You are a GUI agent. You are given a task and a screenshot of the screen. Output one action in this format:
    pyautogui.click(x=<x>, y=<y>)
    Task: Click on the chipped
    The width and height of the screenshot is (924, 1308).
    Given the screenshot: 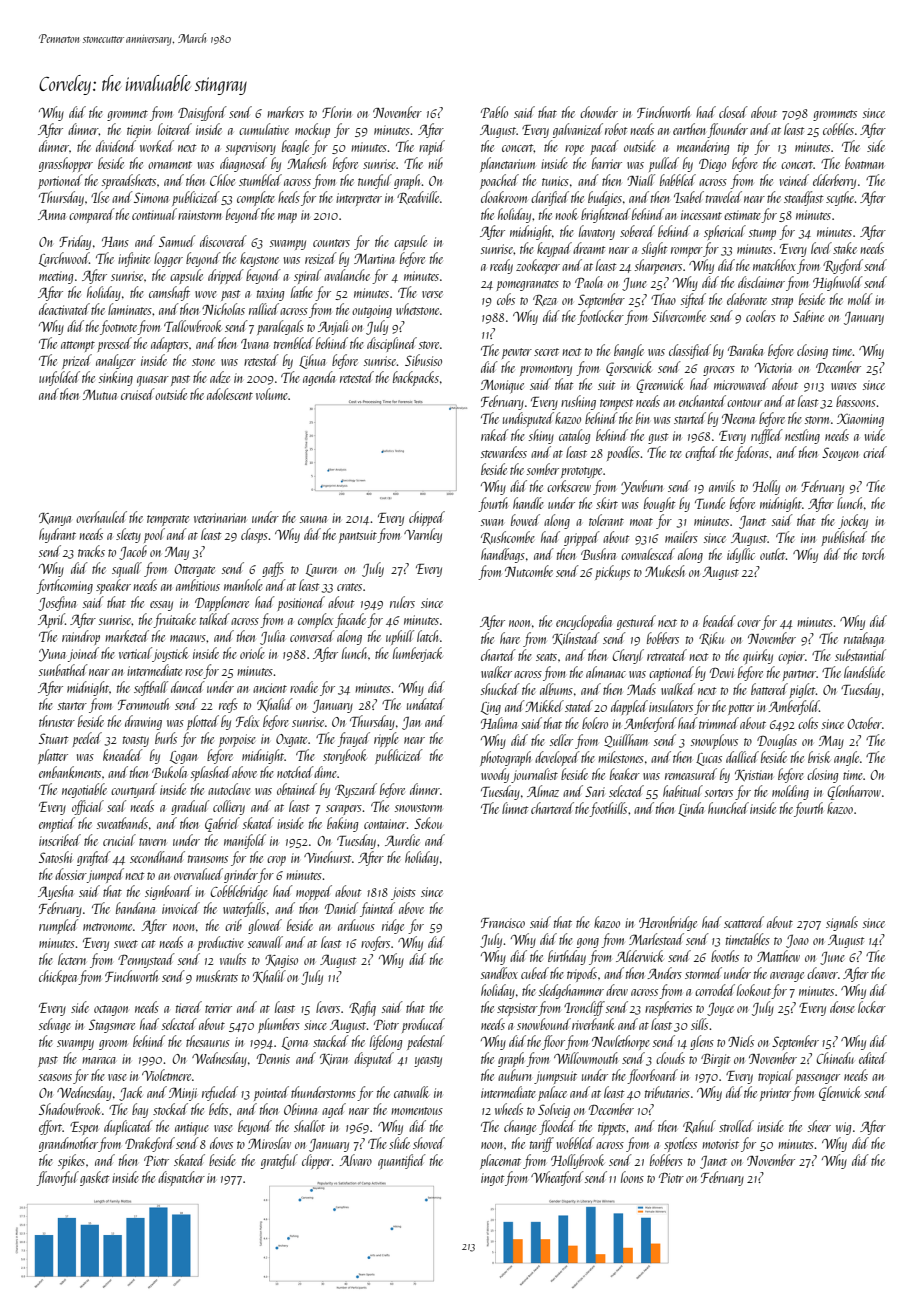 What is the action you would take?
    pyautogui.click(x=427, y=518)
